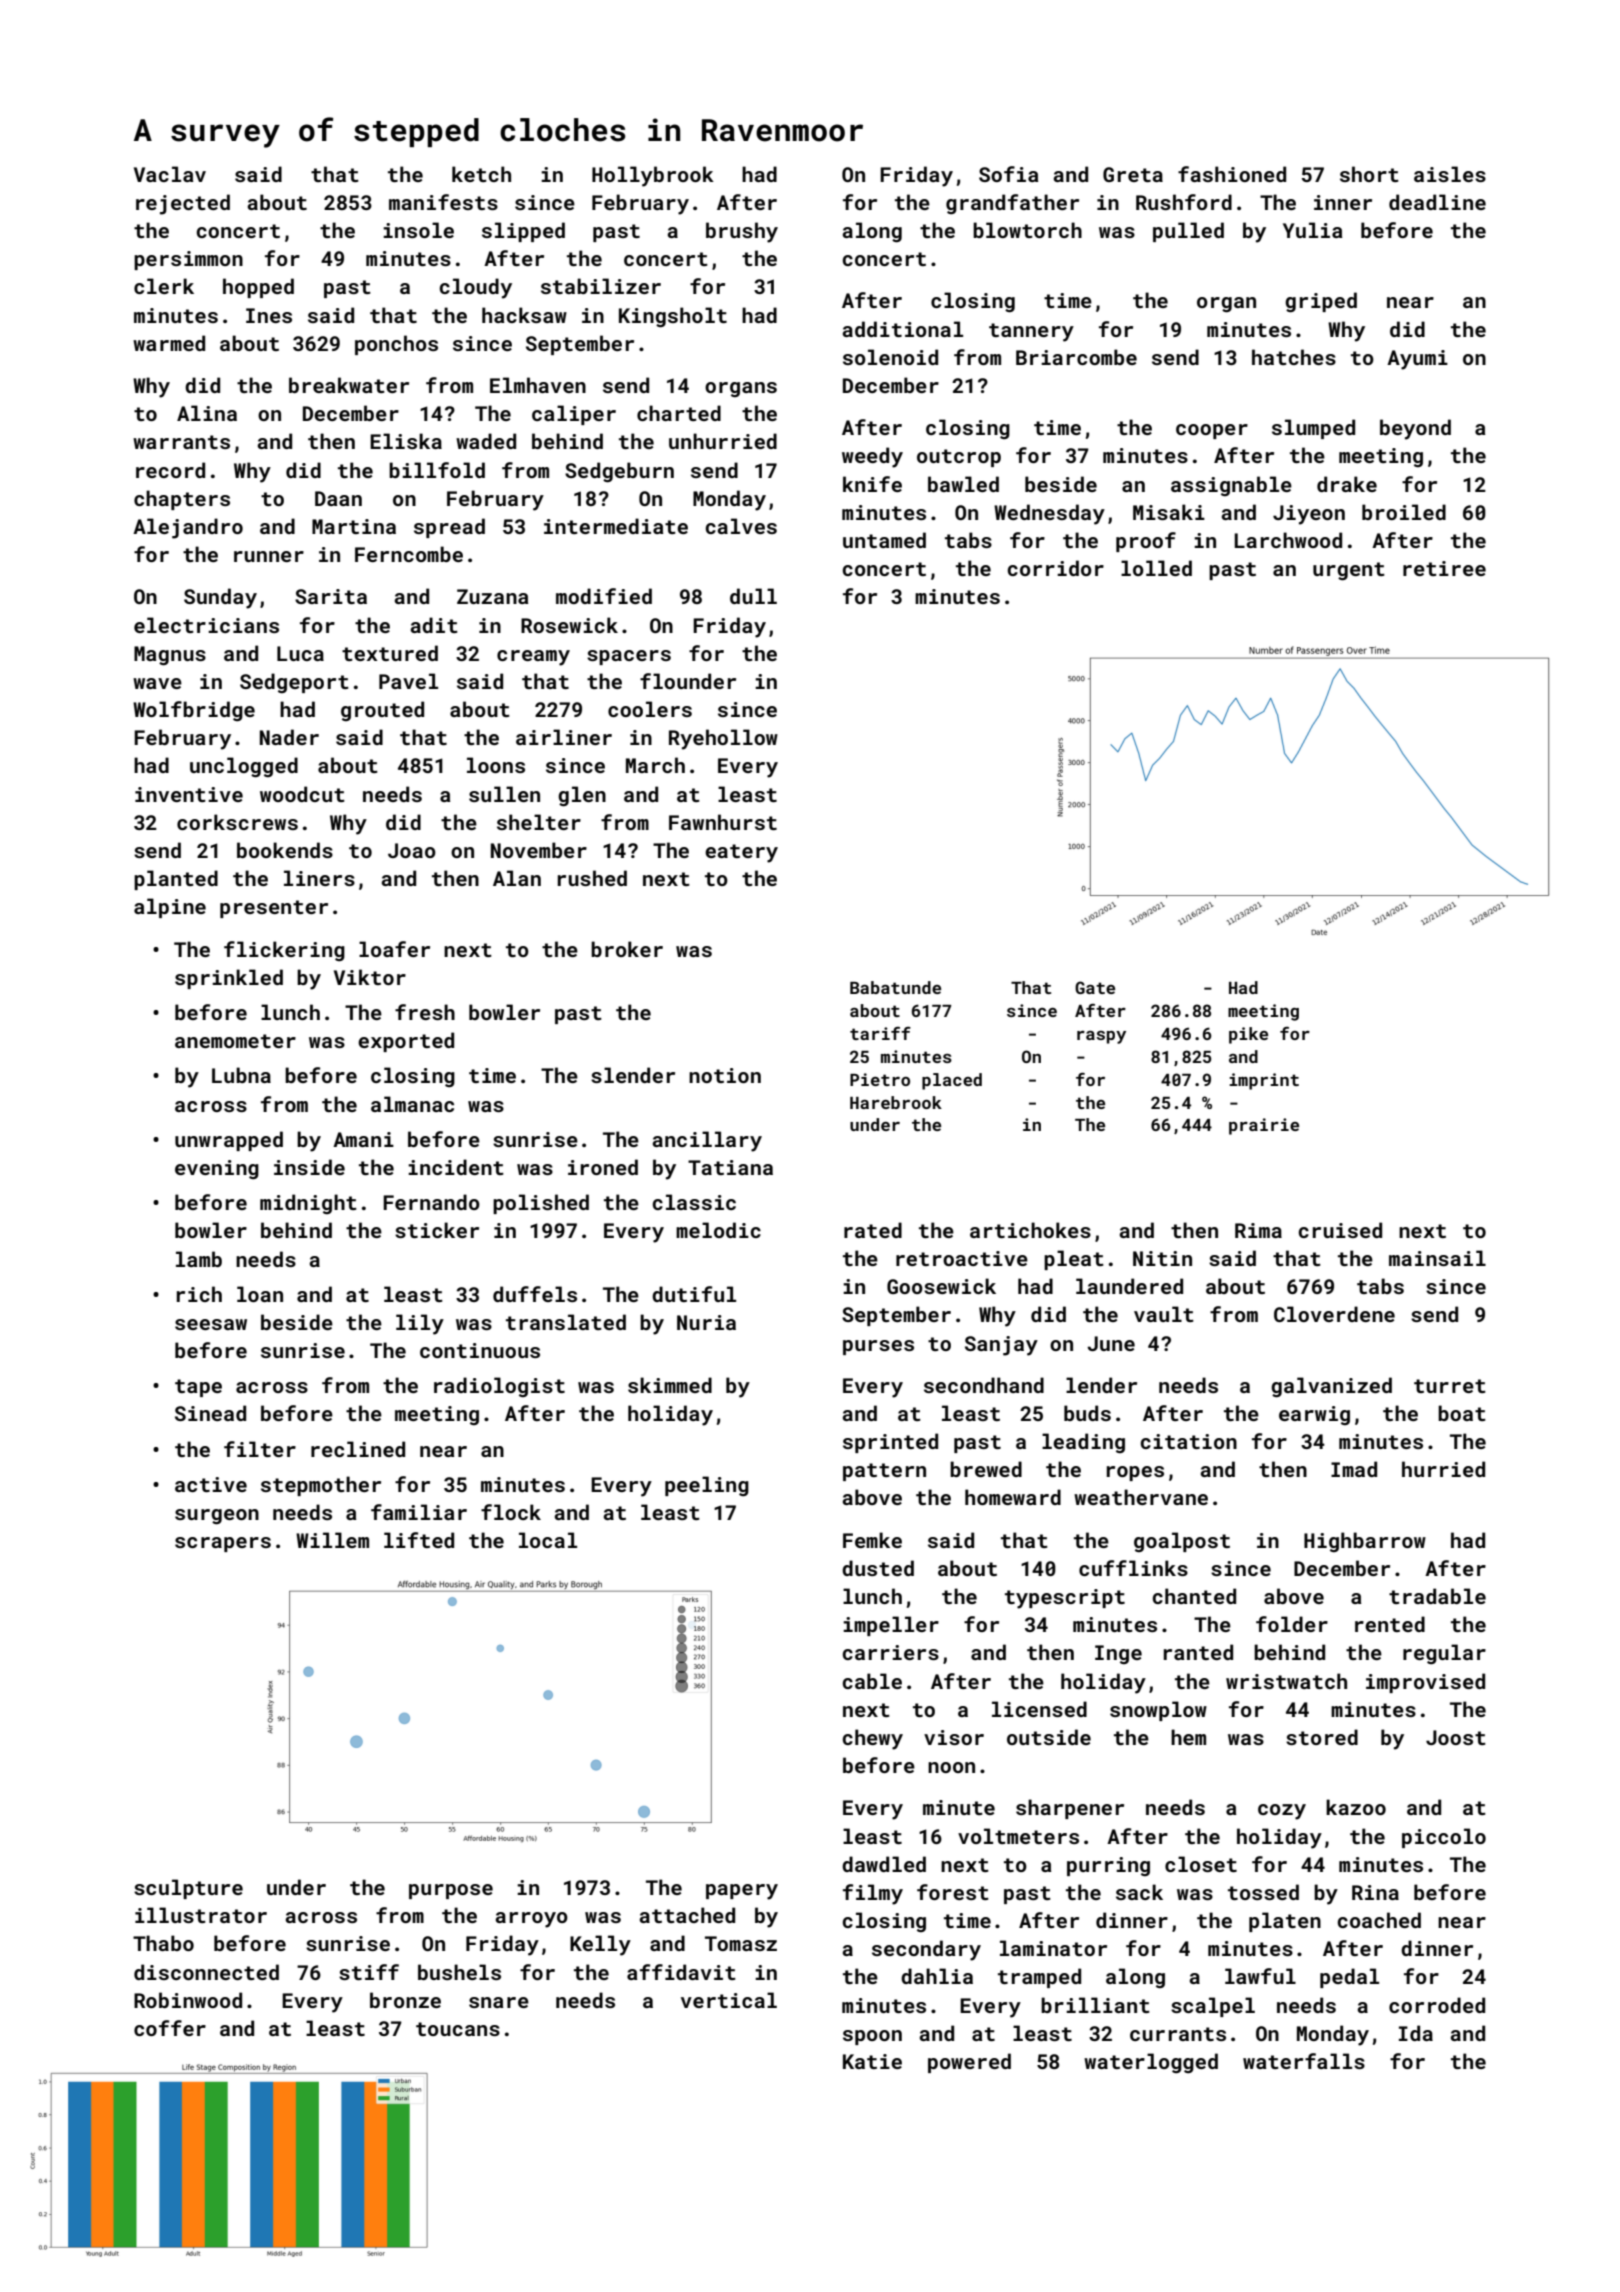  I want to click on prairie, so click(1264, 1126).
